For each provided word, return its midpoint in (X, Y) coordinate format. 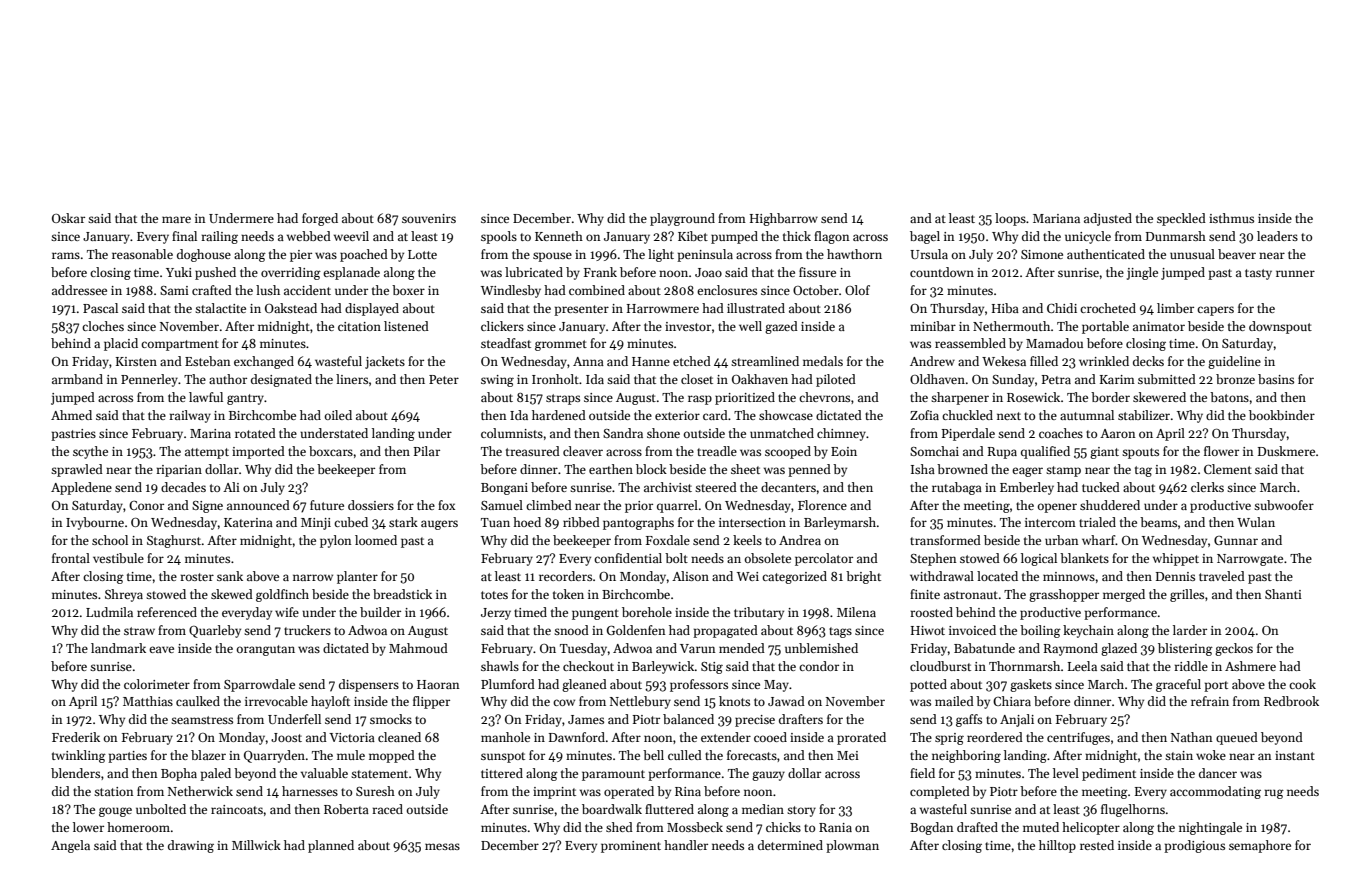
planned (331, 846)
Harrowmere (663, 308)
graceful (1178, 685)
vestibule (118, 558)
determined (790, 845)
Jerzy (496, 614)
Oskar (68, 218)
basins (1276, 379)
